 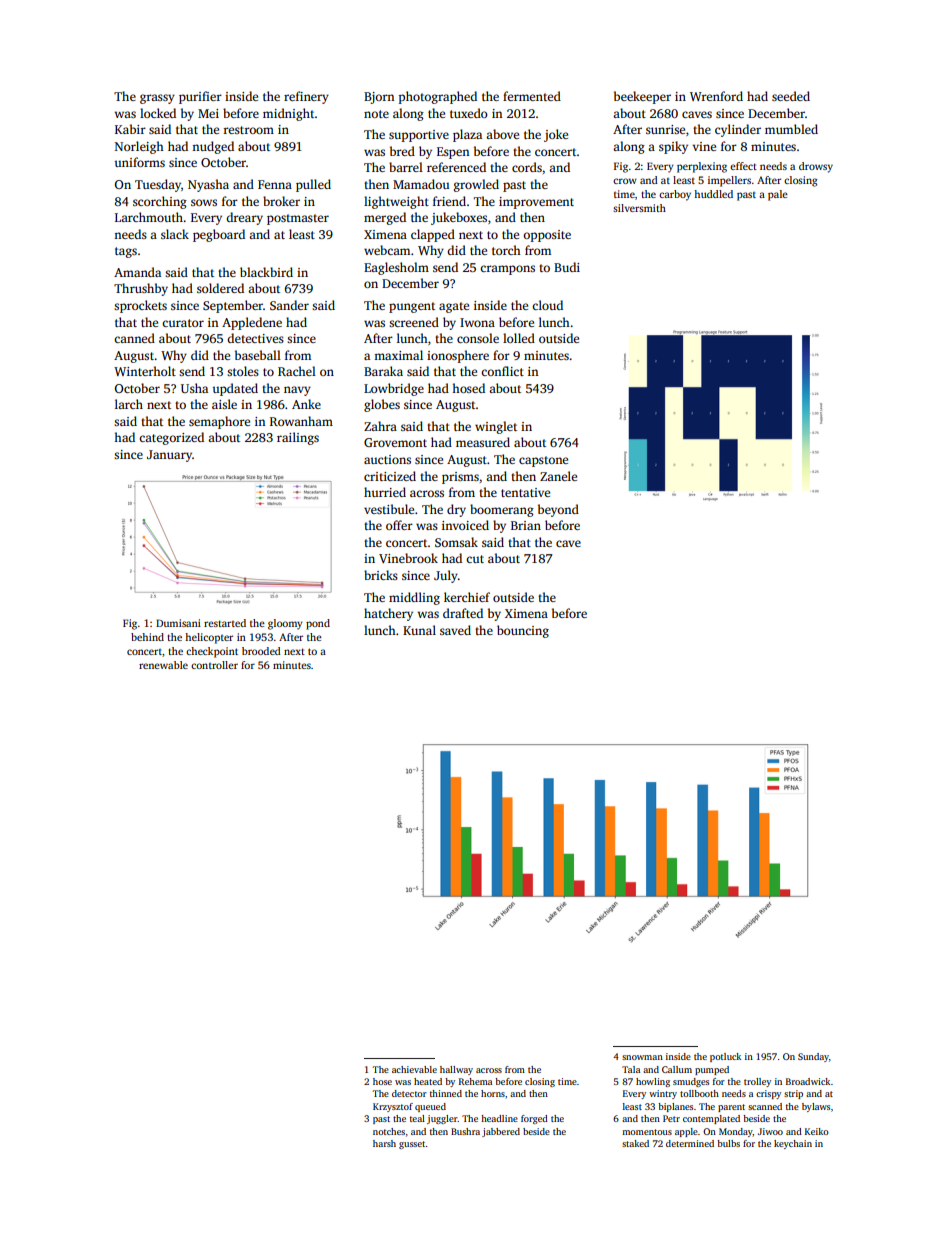 What do you see at coordinates (725, 1057) in the screenshot?
I see `potluck` at bounding box center [725, 1057].
